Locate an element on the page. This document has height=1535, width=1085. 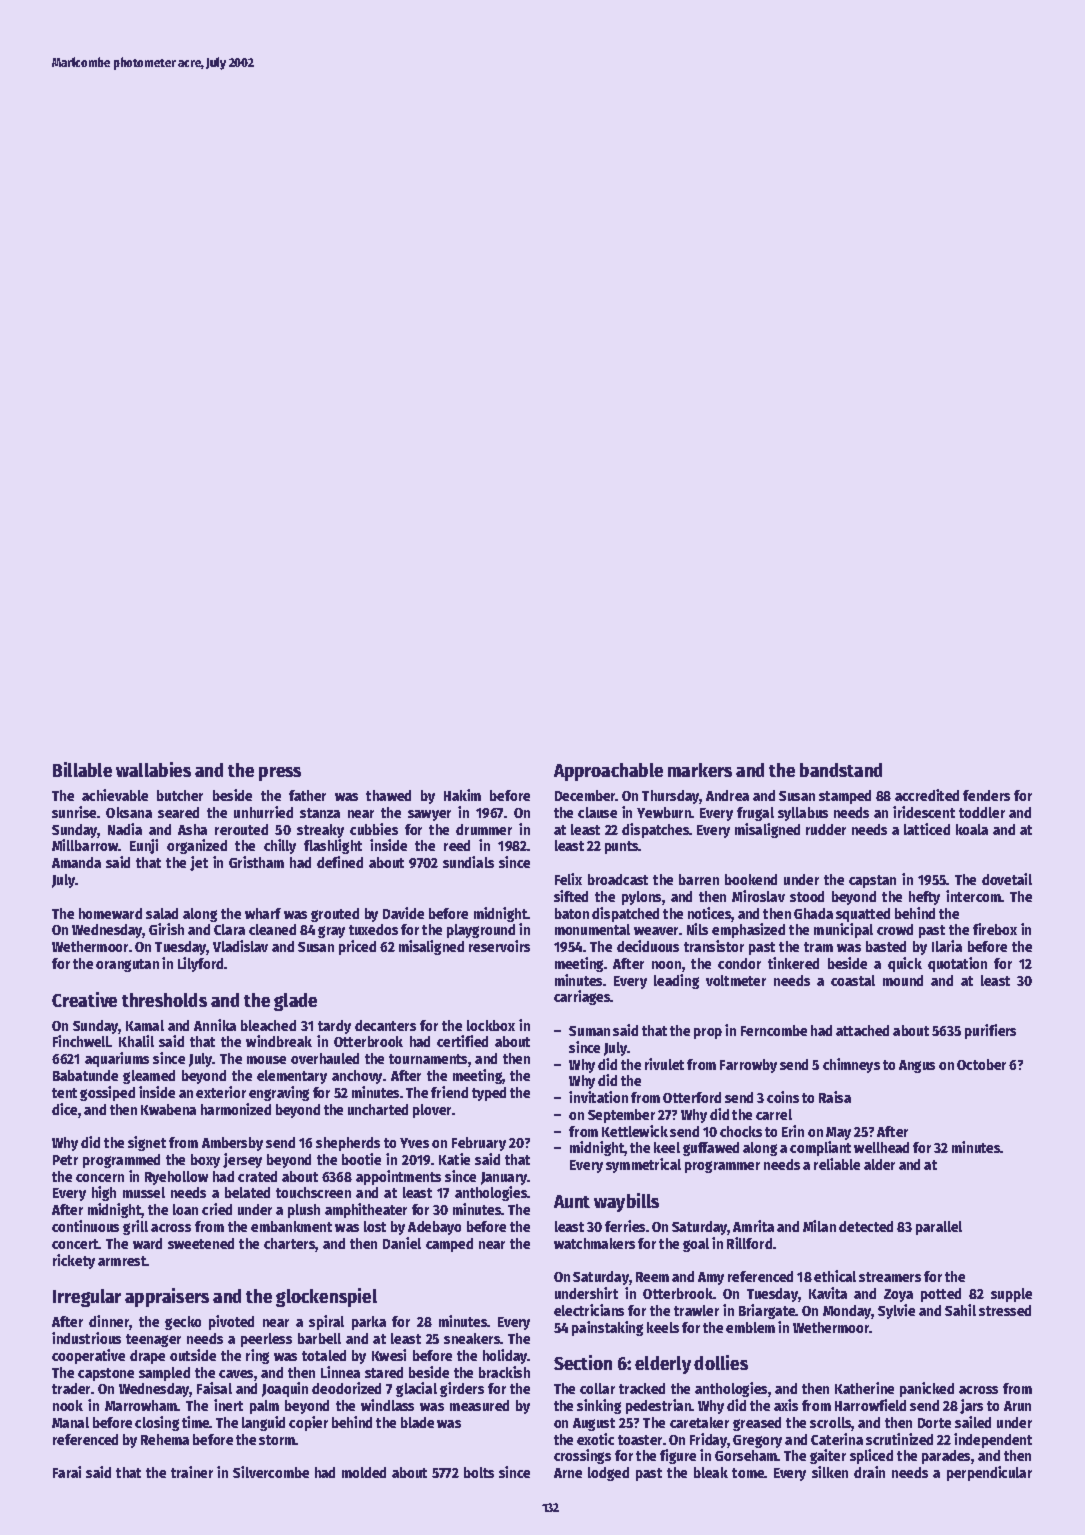
sinking is located at coordinates (599, 1406).
